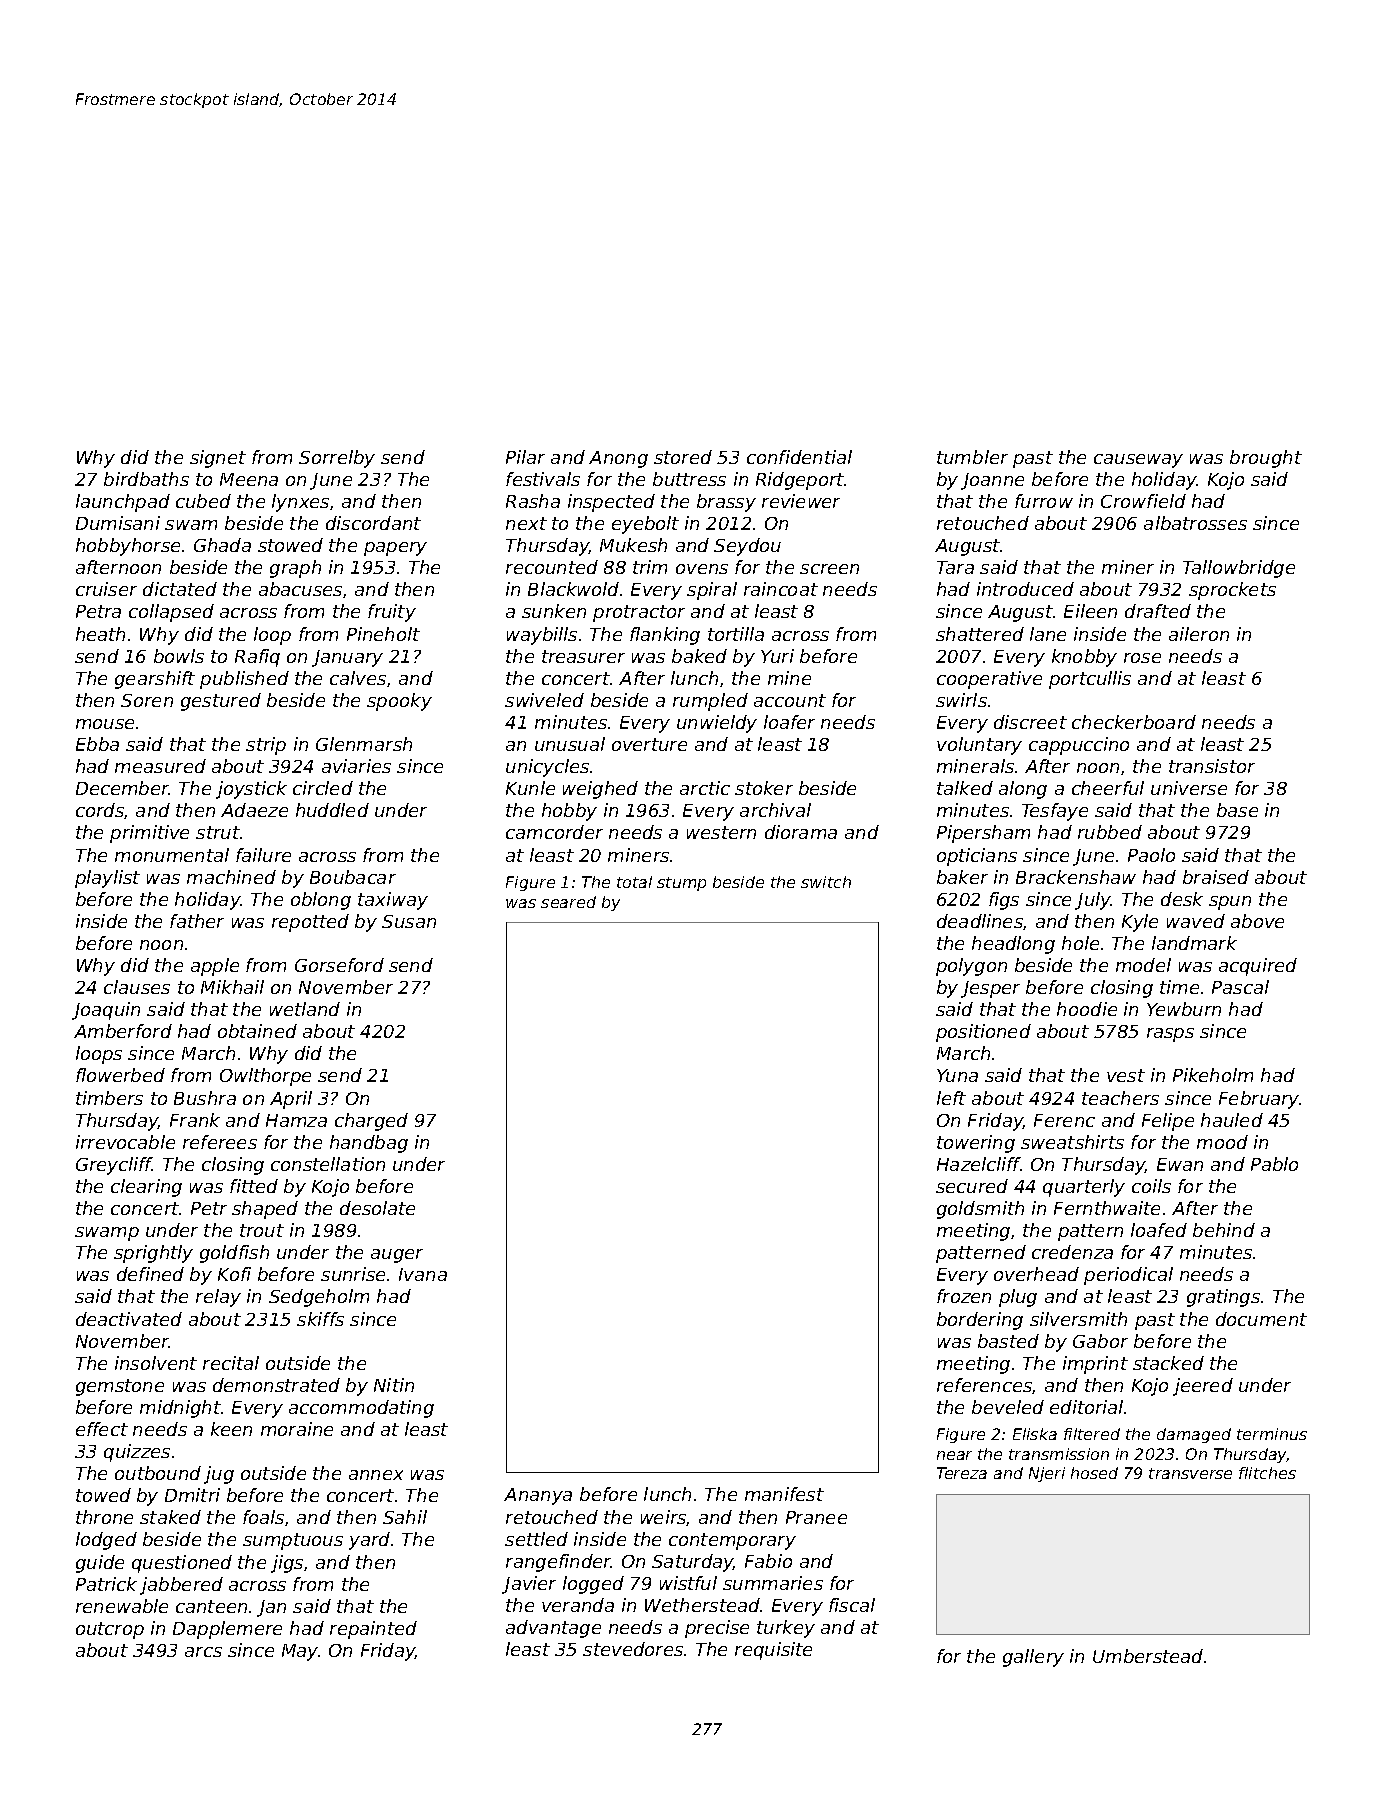 This image has width=1385, height=1793. Describe the element at coordinates (1203, 1387) in the image. I see `jeered` at that location.
